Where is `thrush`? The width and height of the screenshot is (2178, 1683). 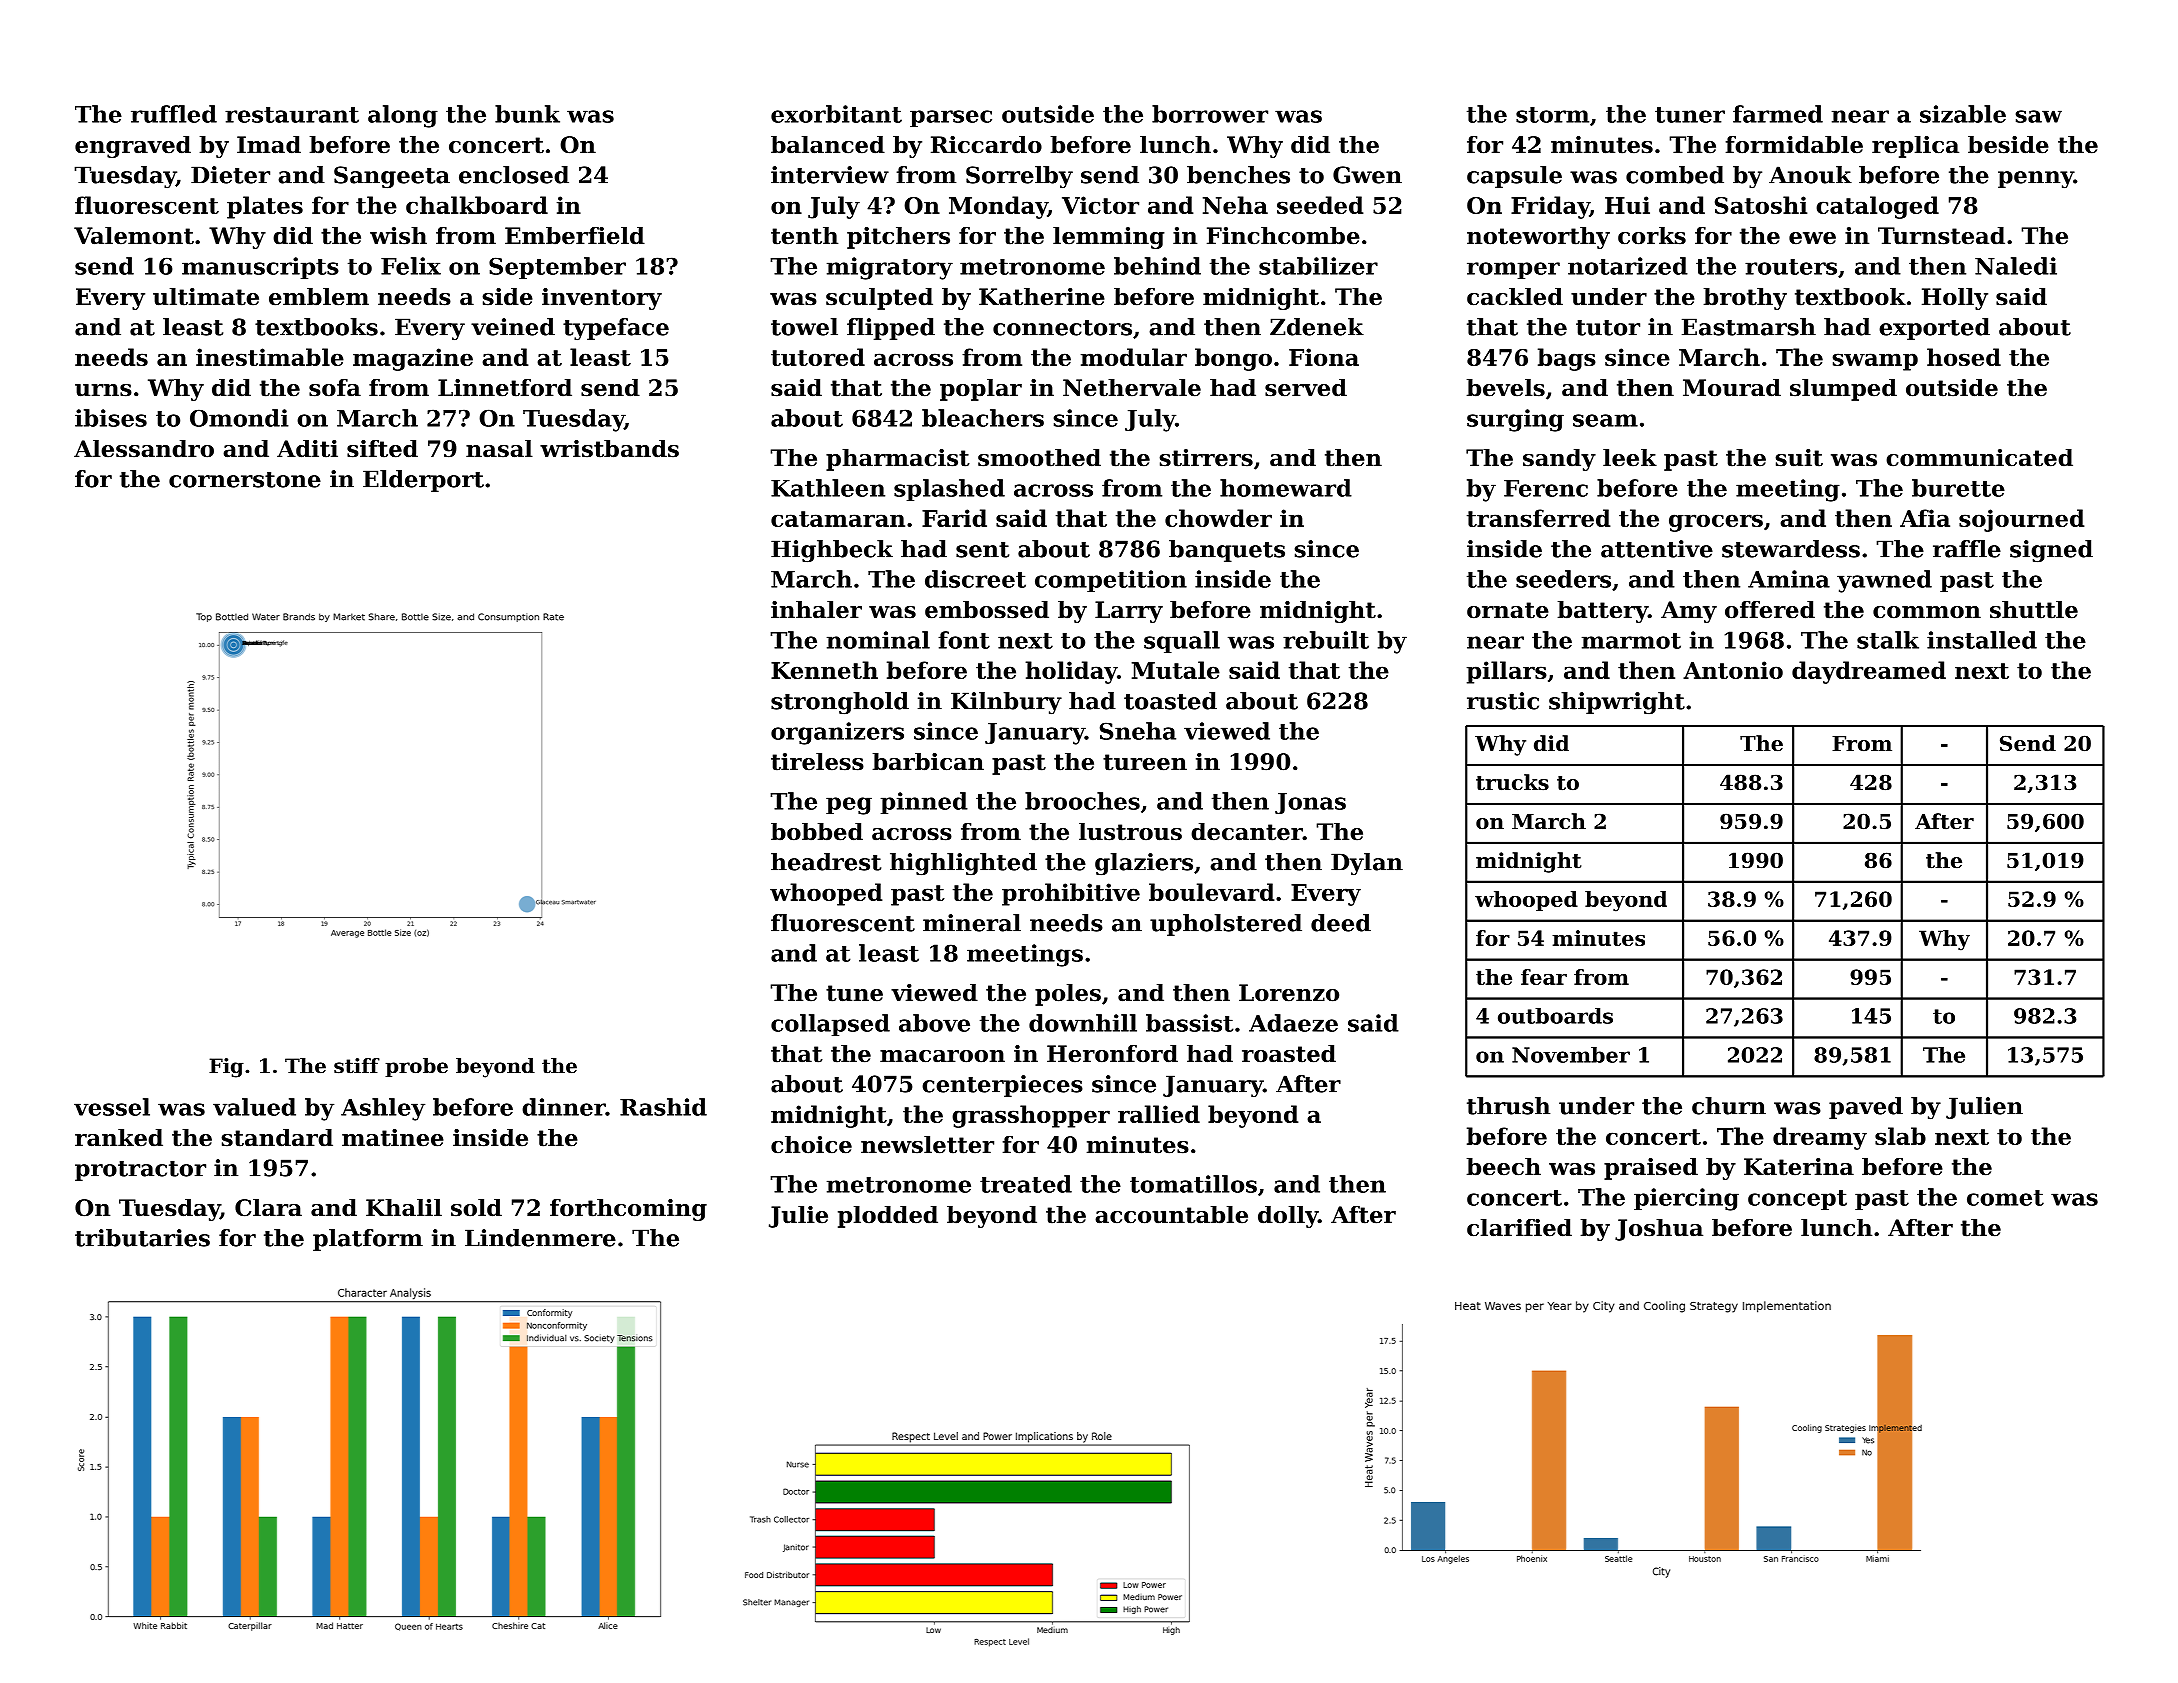
thrush is located at coordinates (1508, 1106).
